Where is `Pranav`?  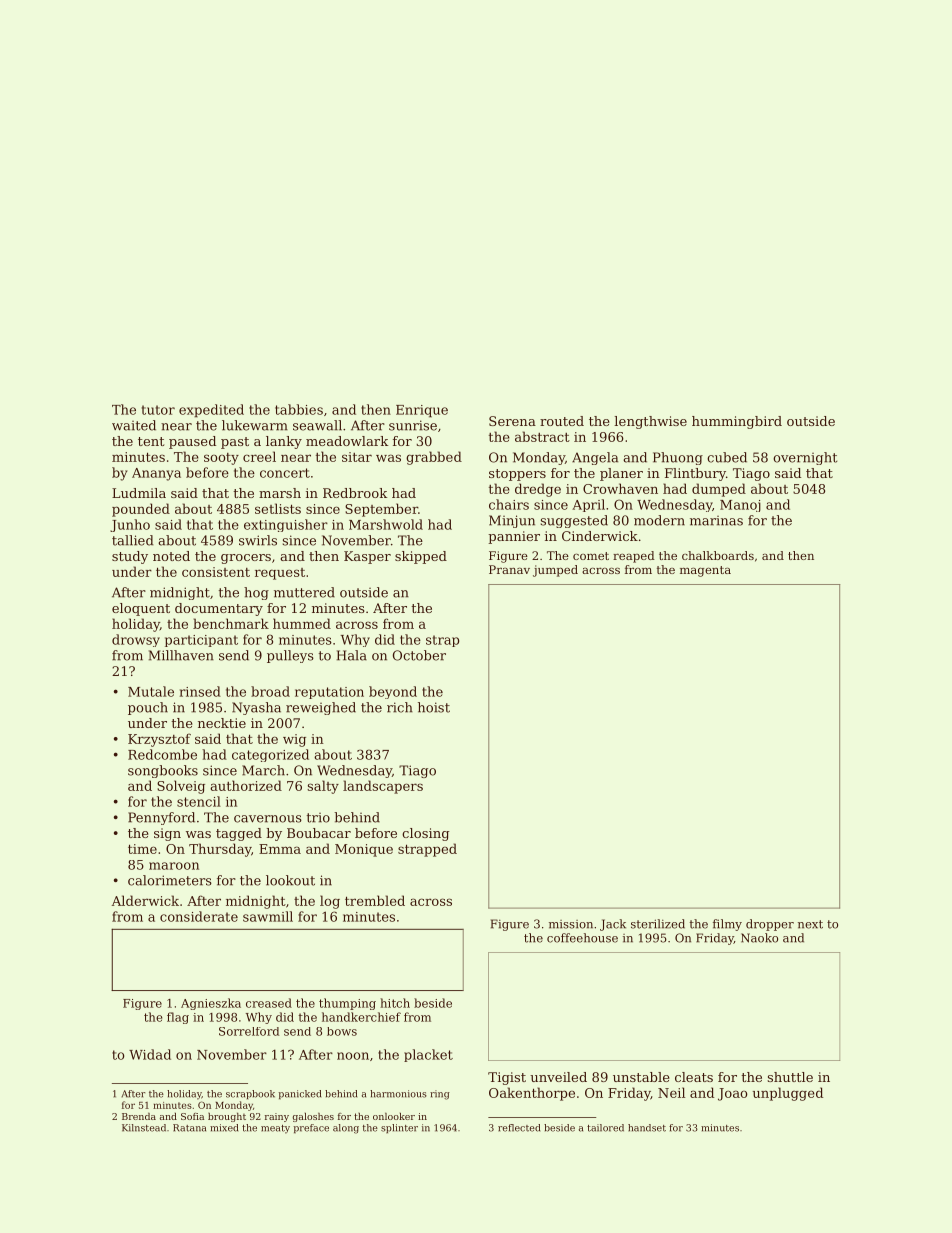 Pranav is located at coordinates (509, 569).
